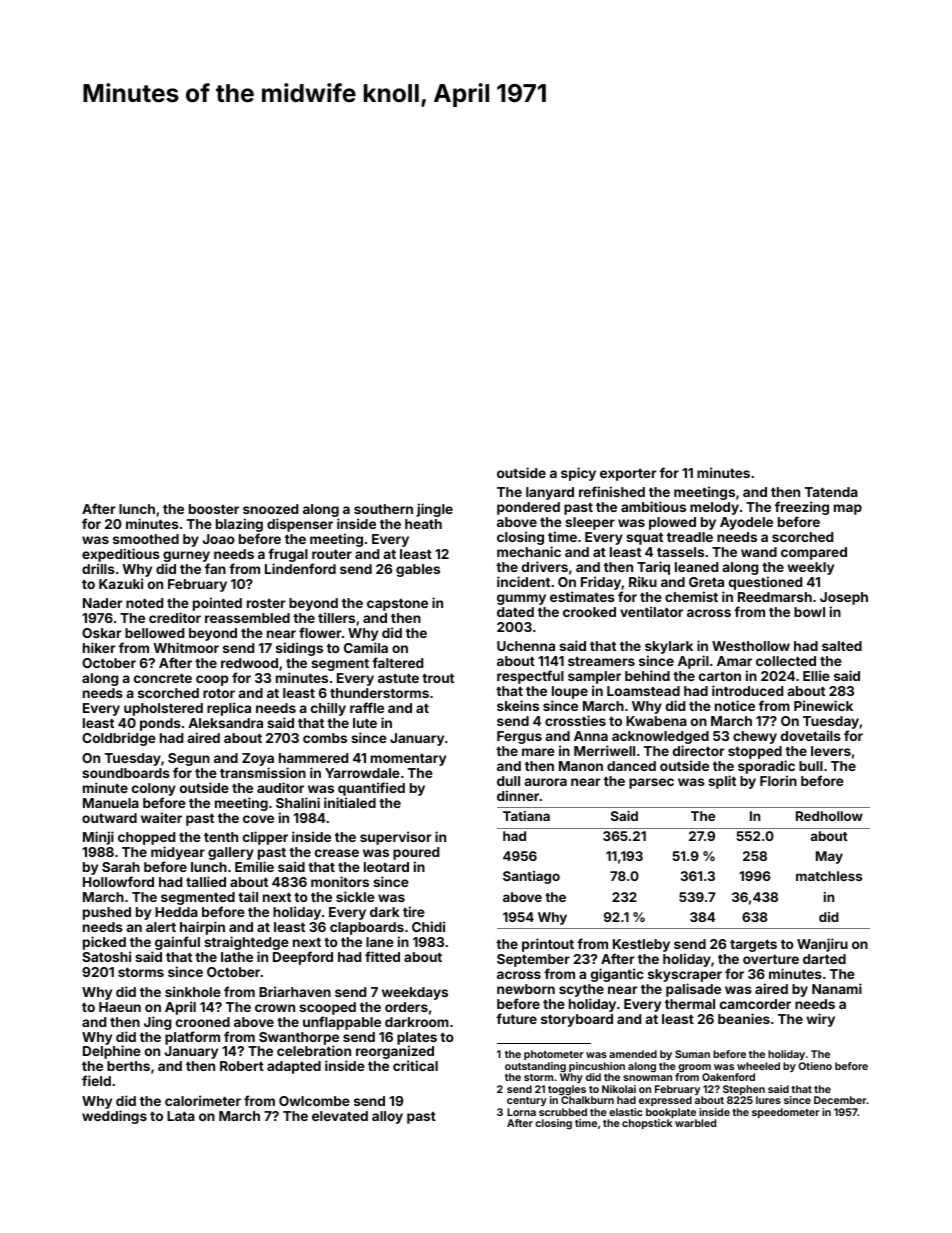  What do you see at coordinates (714, 508) in the screenshot?
I see `melody` at bounding box center [714, 508].
